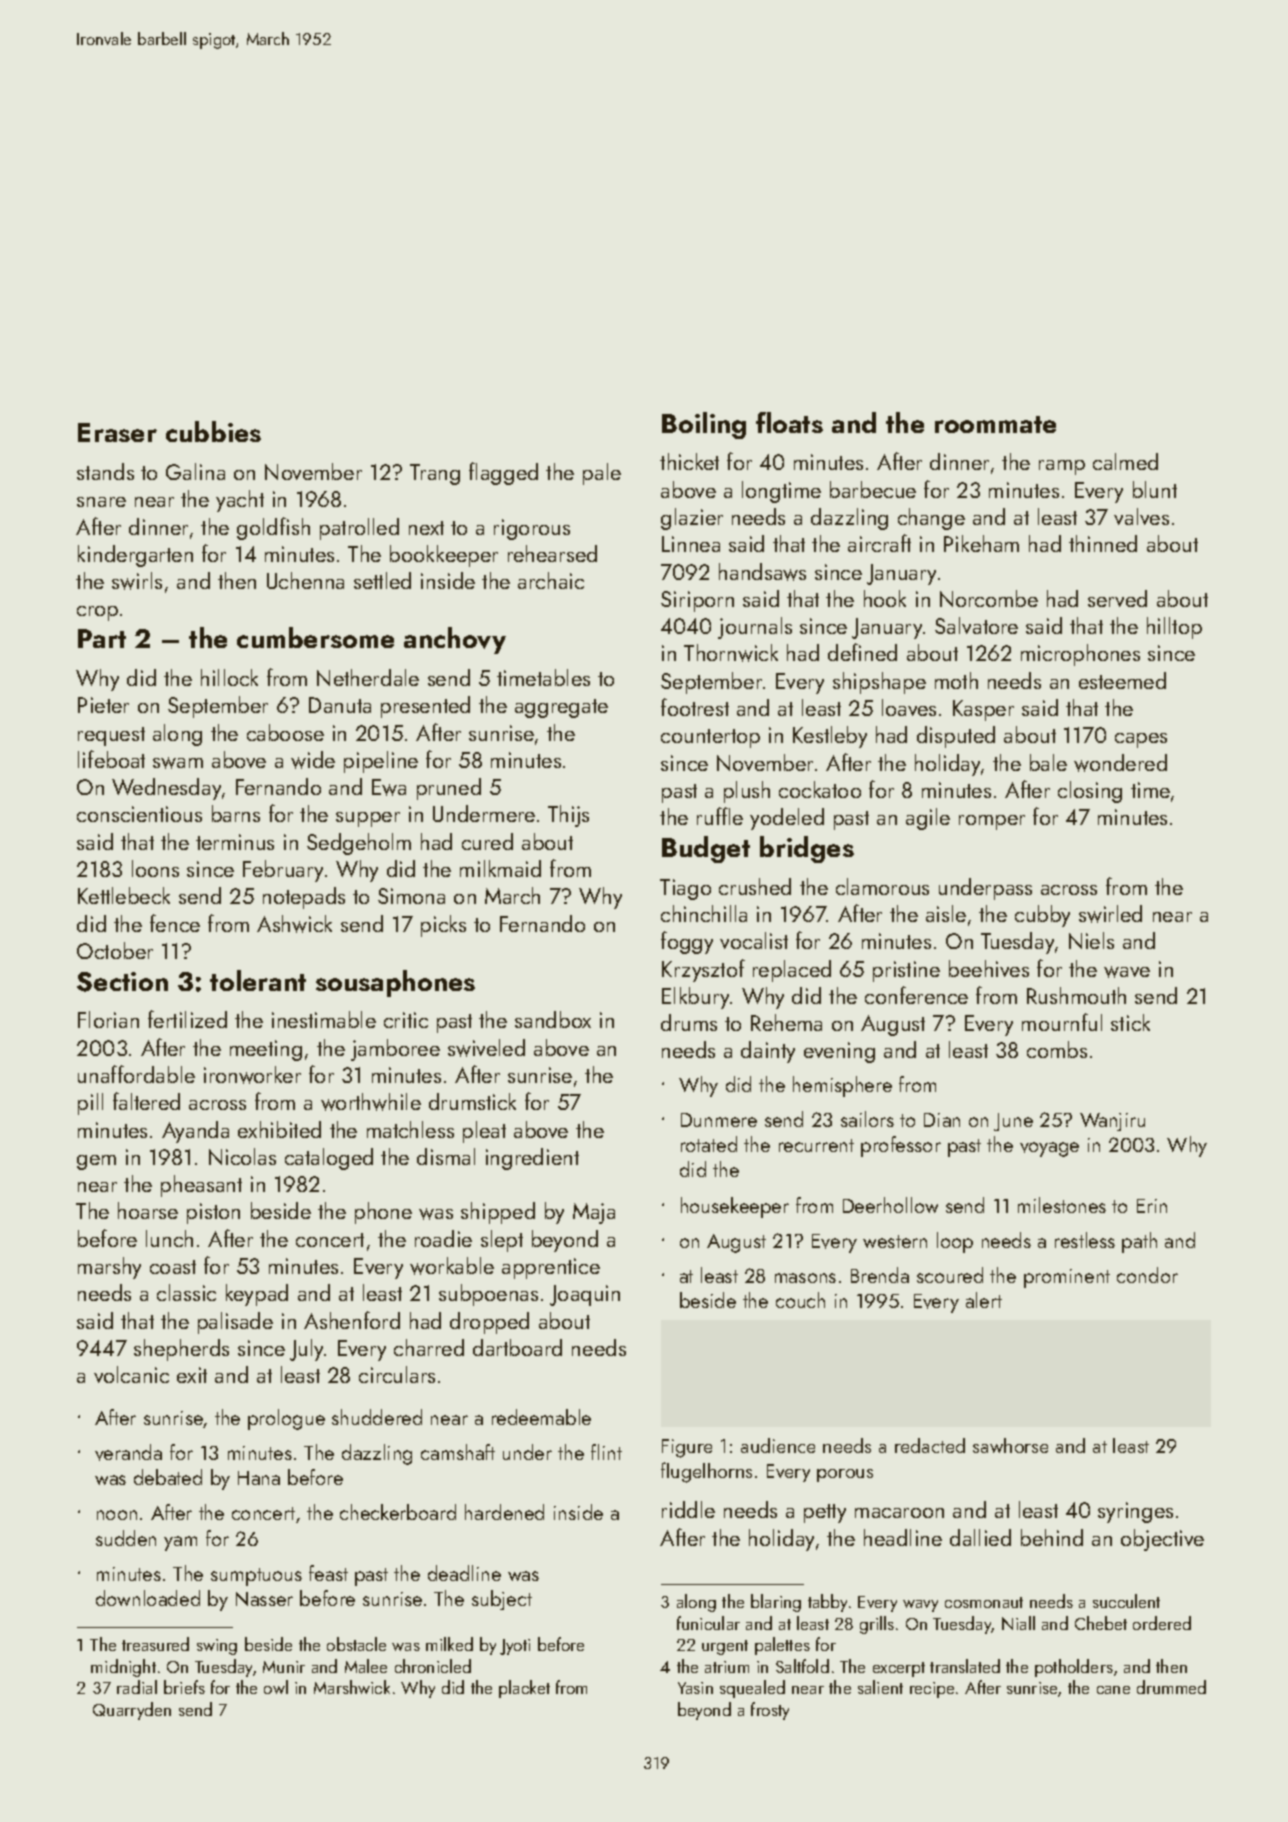  What do you see at coordinates (862, 652) in the document?
I see `defined` at bounding box center [862, 652].
